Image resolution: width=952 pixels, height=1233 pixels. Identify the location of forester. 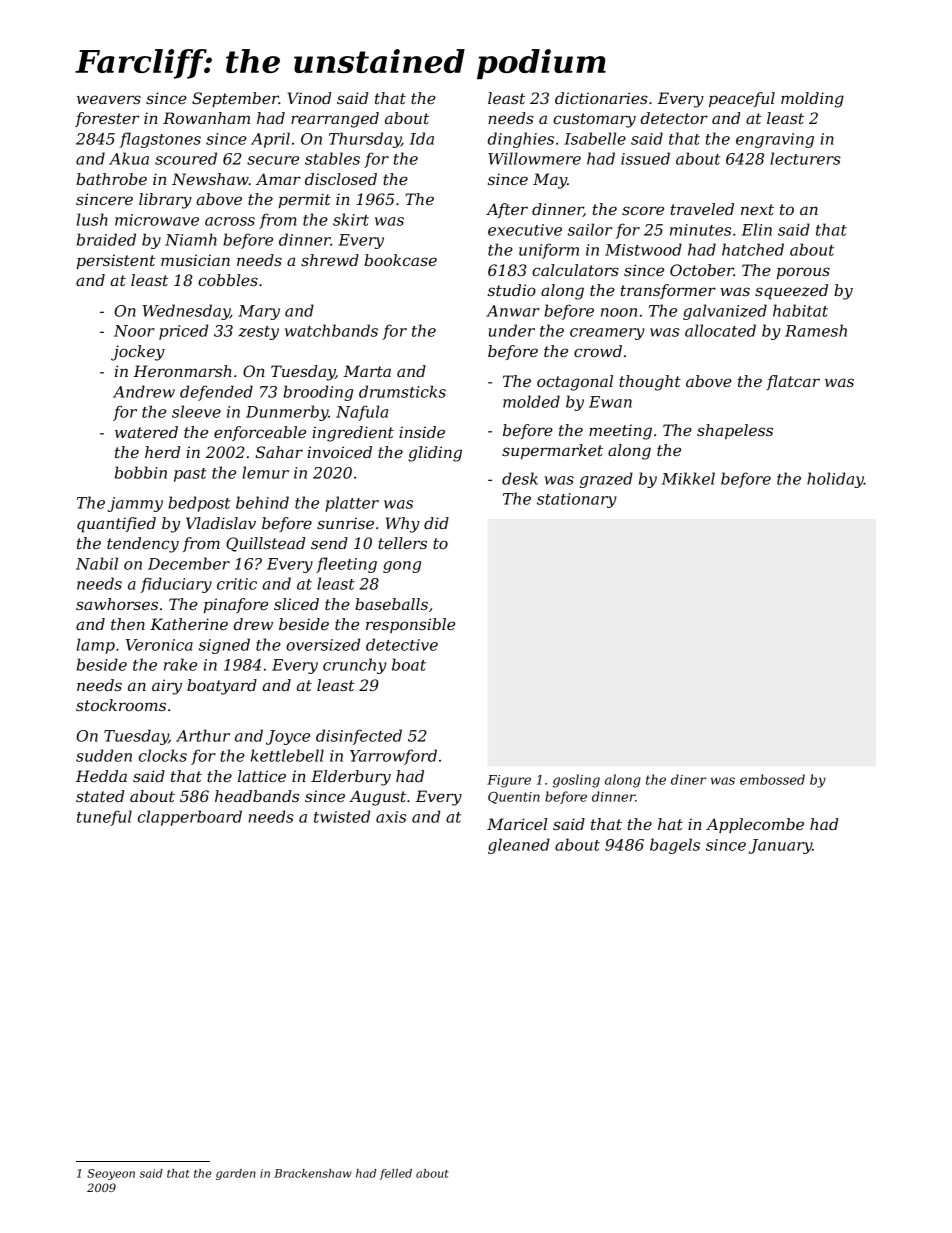
(107, 119).
